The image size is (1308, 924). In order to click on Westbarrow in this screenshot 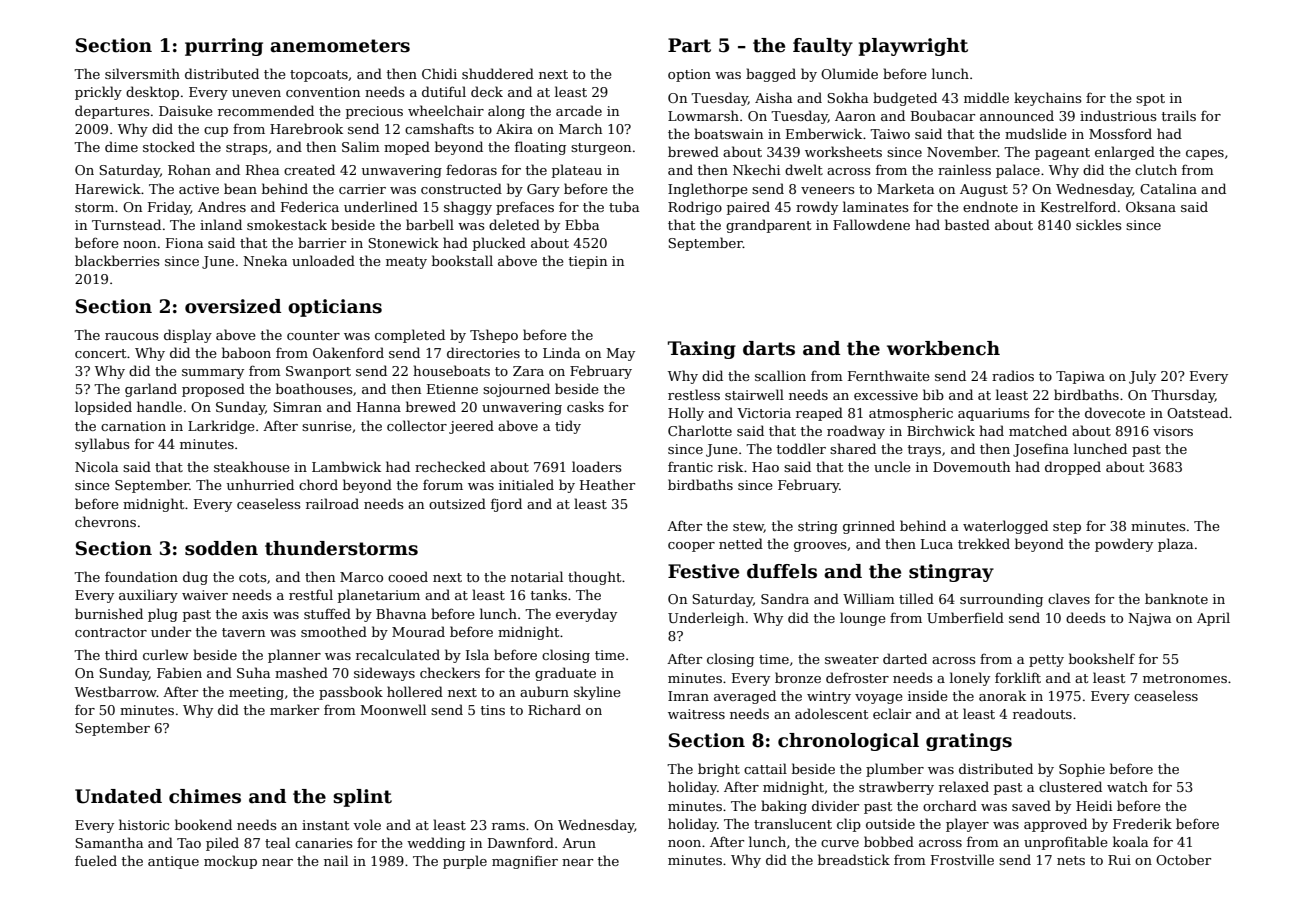, I will do `click(116, 691)`.
